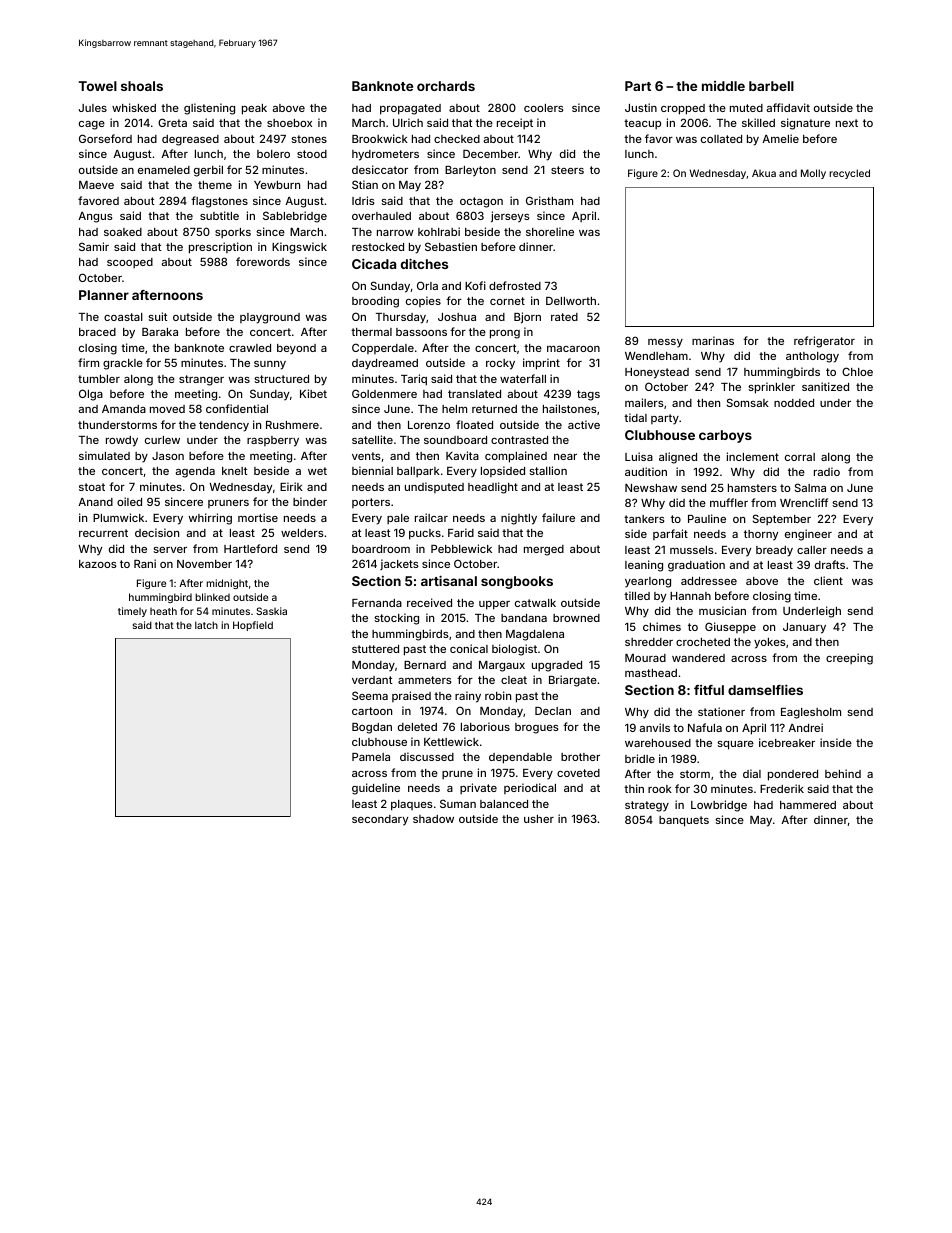 This screenshot has width=952, height=1233. Describe the element at coordinates (431, 517) in the screenshot. I see `railcar` at that location.
